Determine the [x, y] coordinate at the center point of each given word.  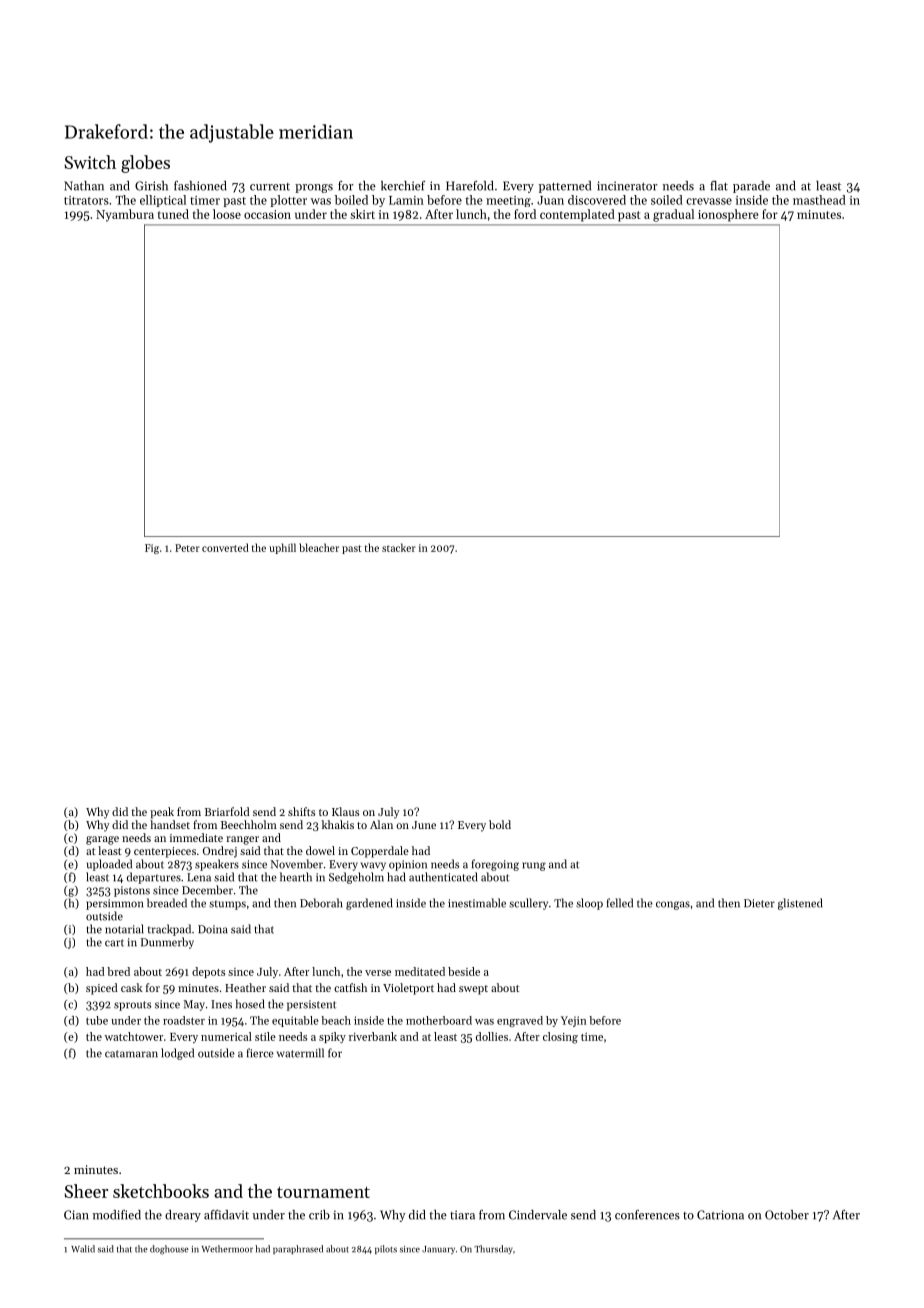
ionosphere [728, 215]
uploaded [109, 865]
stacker [399, 547]
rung [534, 866]
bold [500, 824]
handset [170, 824]
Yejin [574, 1021]
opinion [408, 865]
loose [227, 214]
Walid [83, 1249]
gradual [673, 215]
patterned [565, 187]
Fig [152, 549]
